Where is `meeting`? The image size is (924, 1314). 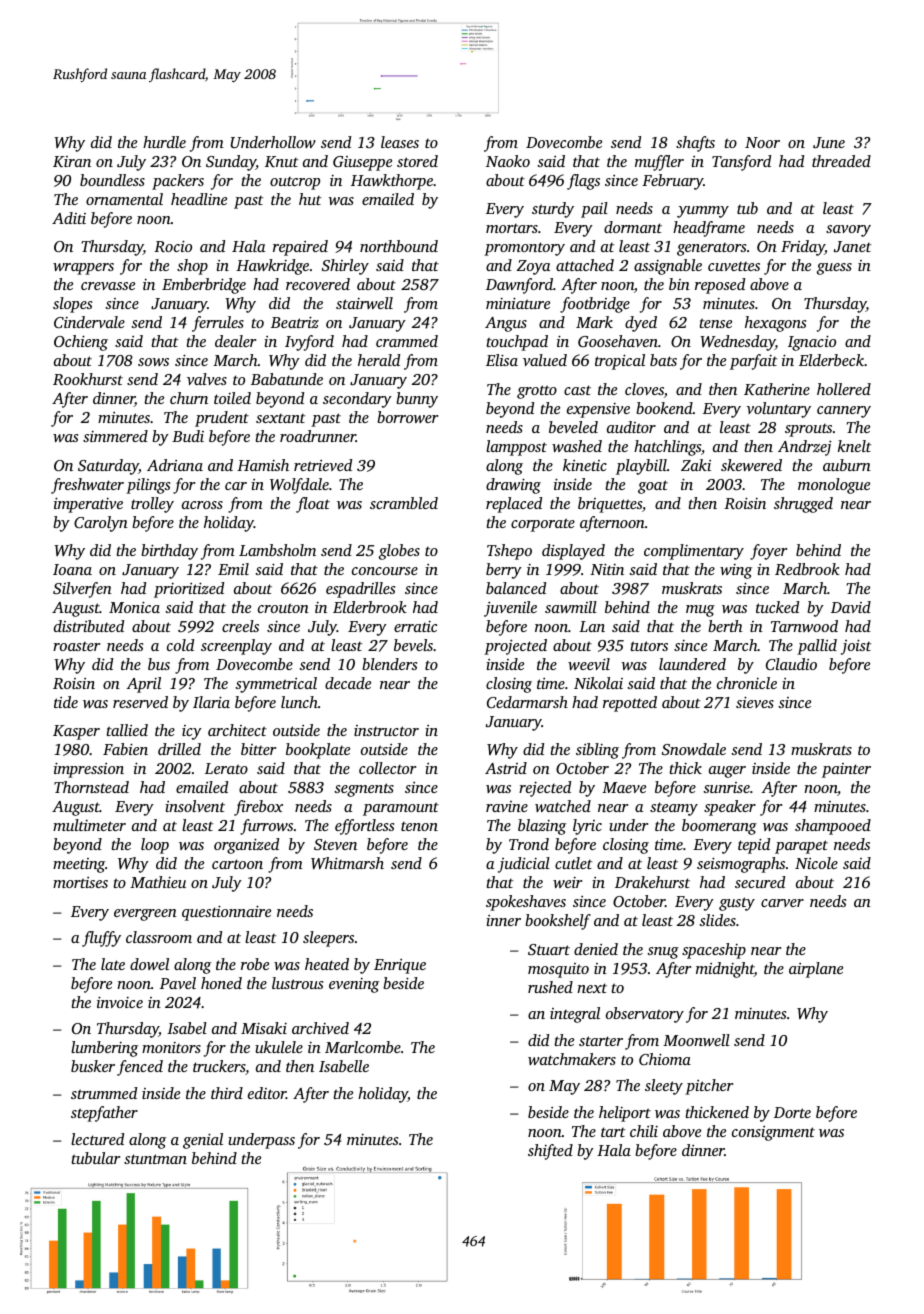
meeting is located at coordinates (79, 865).
